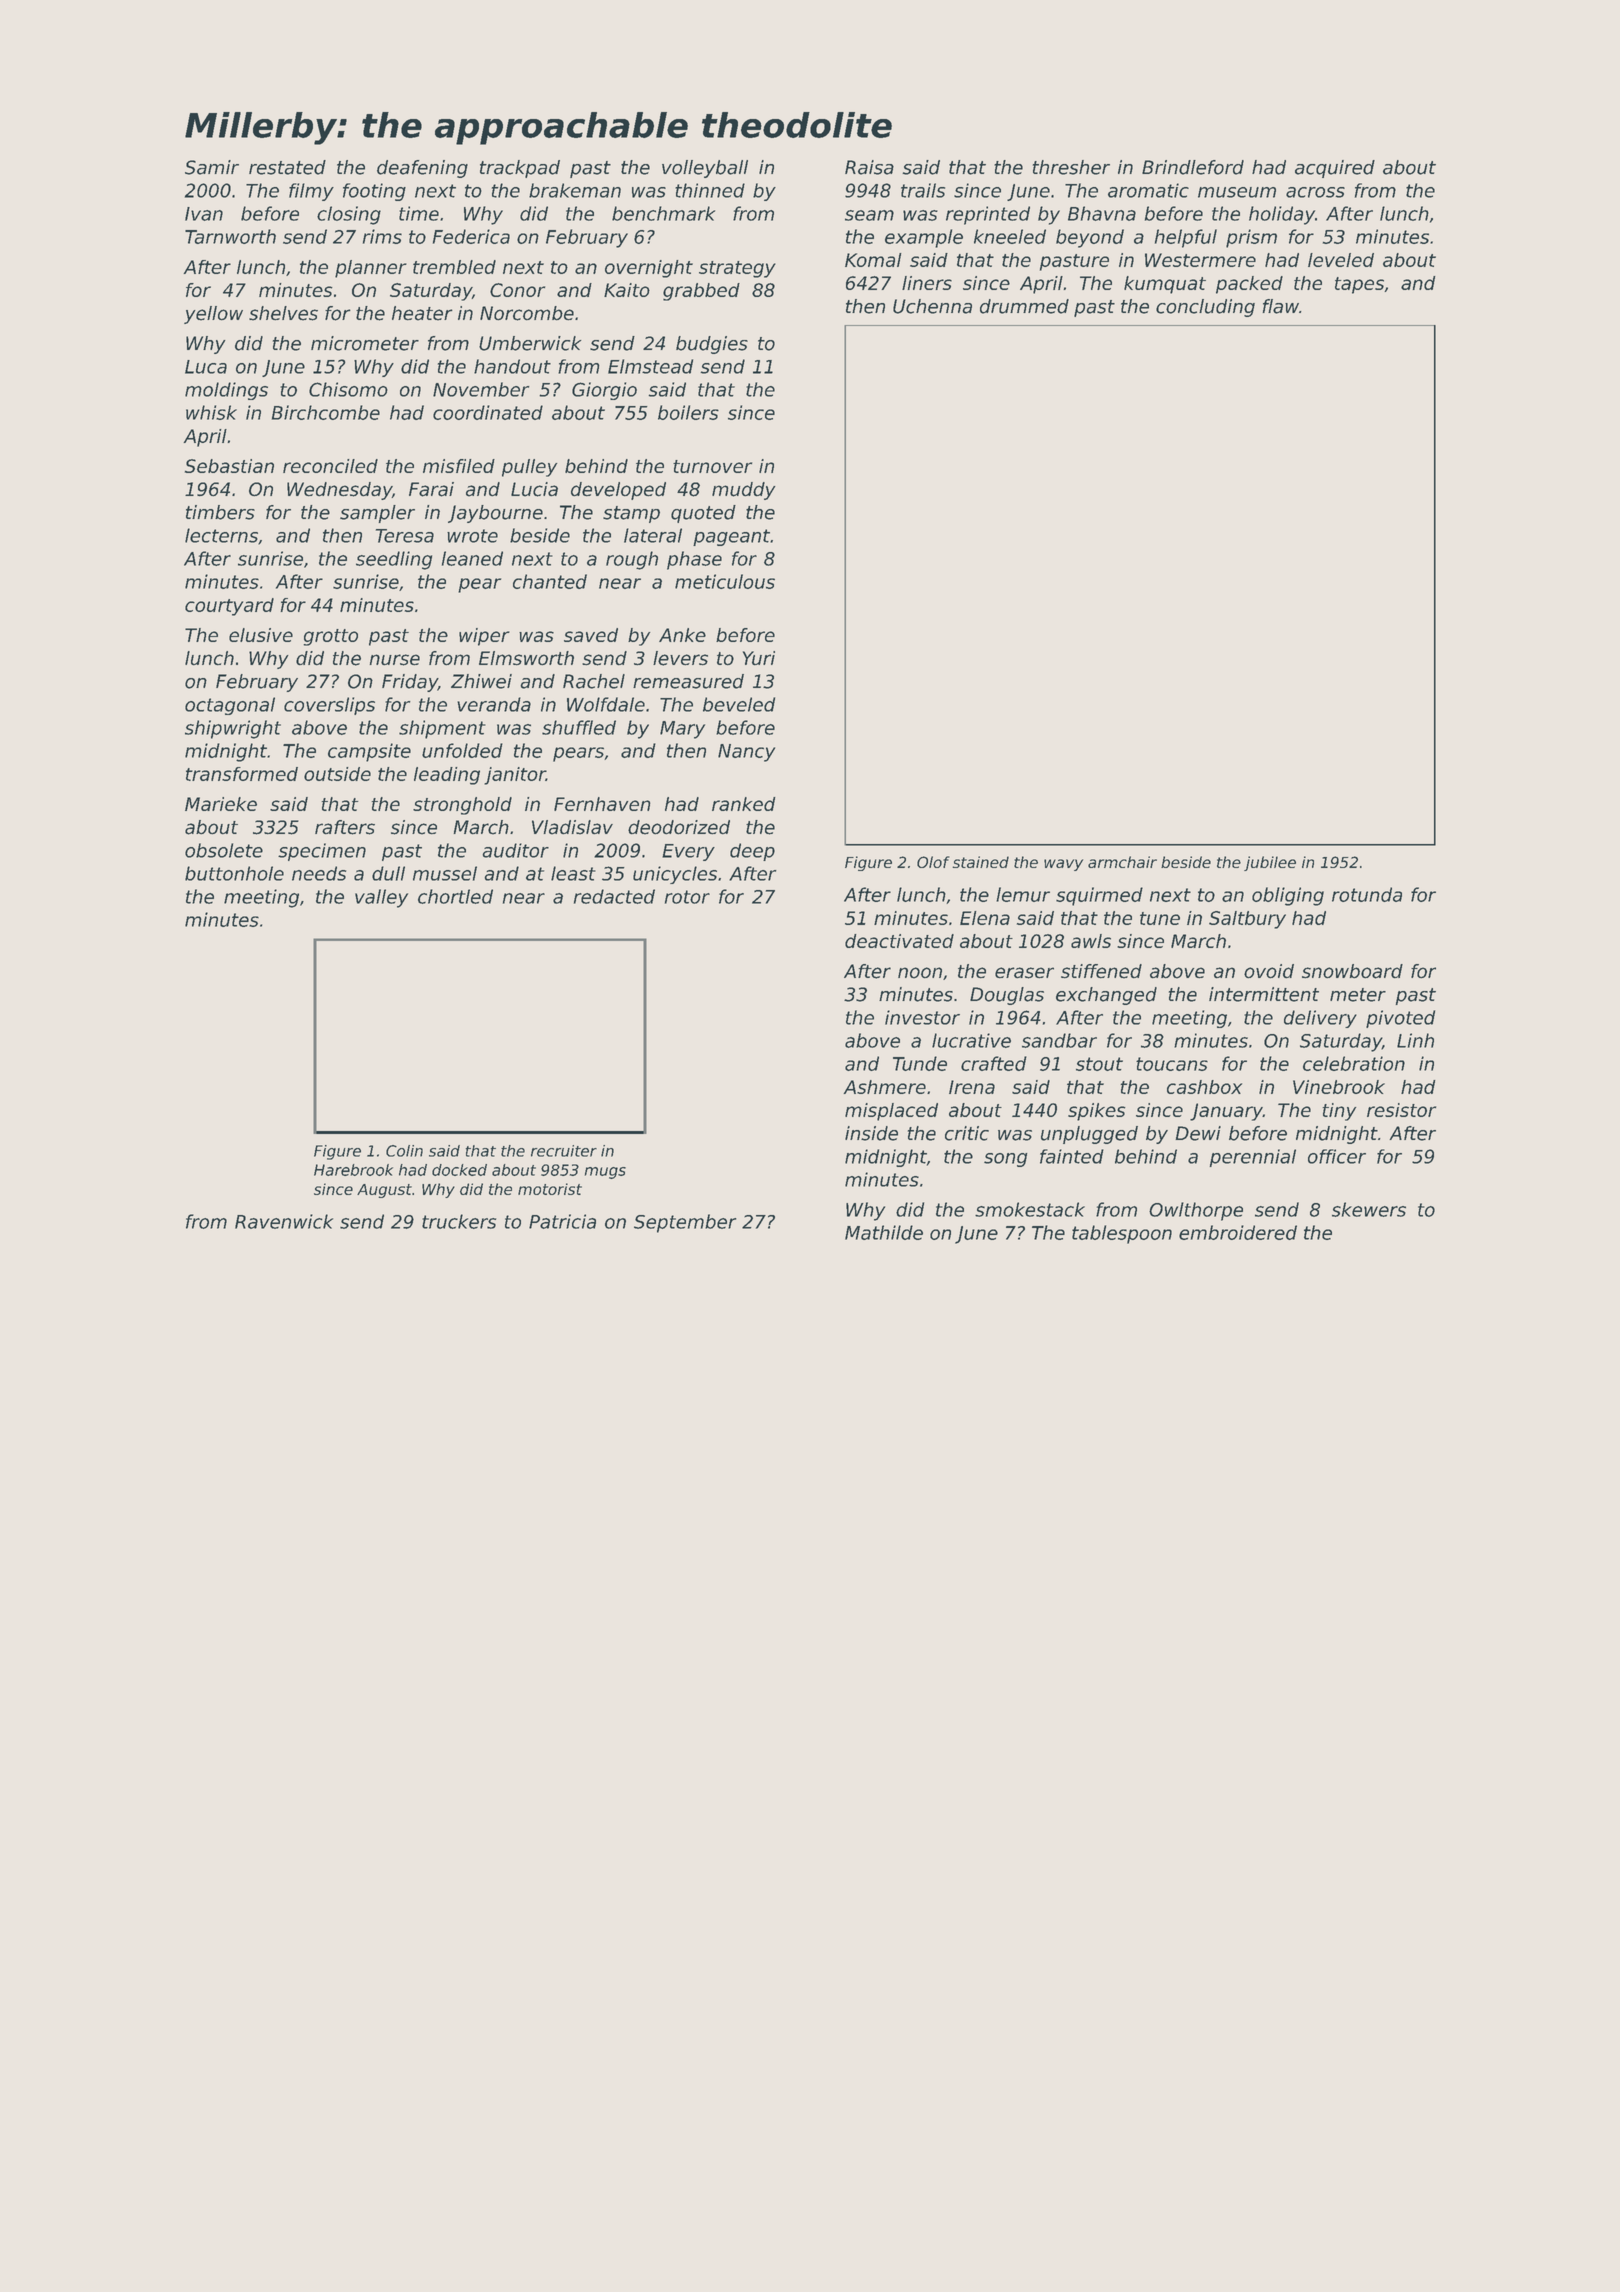 Image resolution: width=1620 pixels, height=2292 pixels. Describe the element at coordinates (1071, 167) in the image. I see `thresher` at that location.
